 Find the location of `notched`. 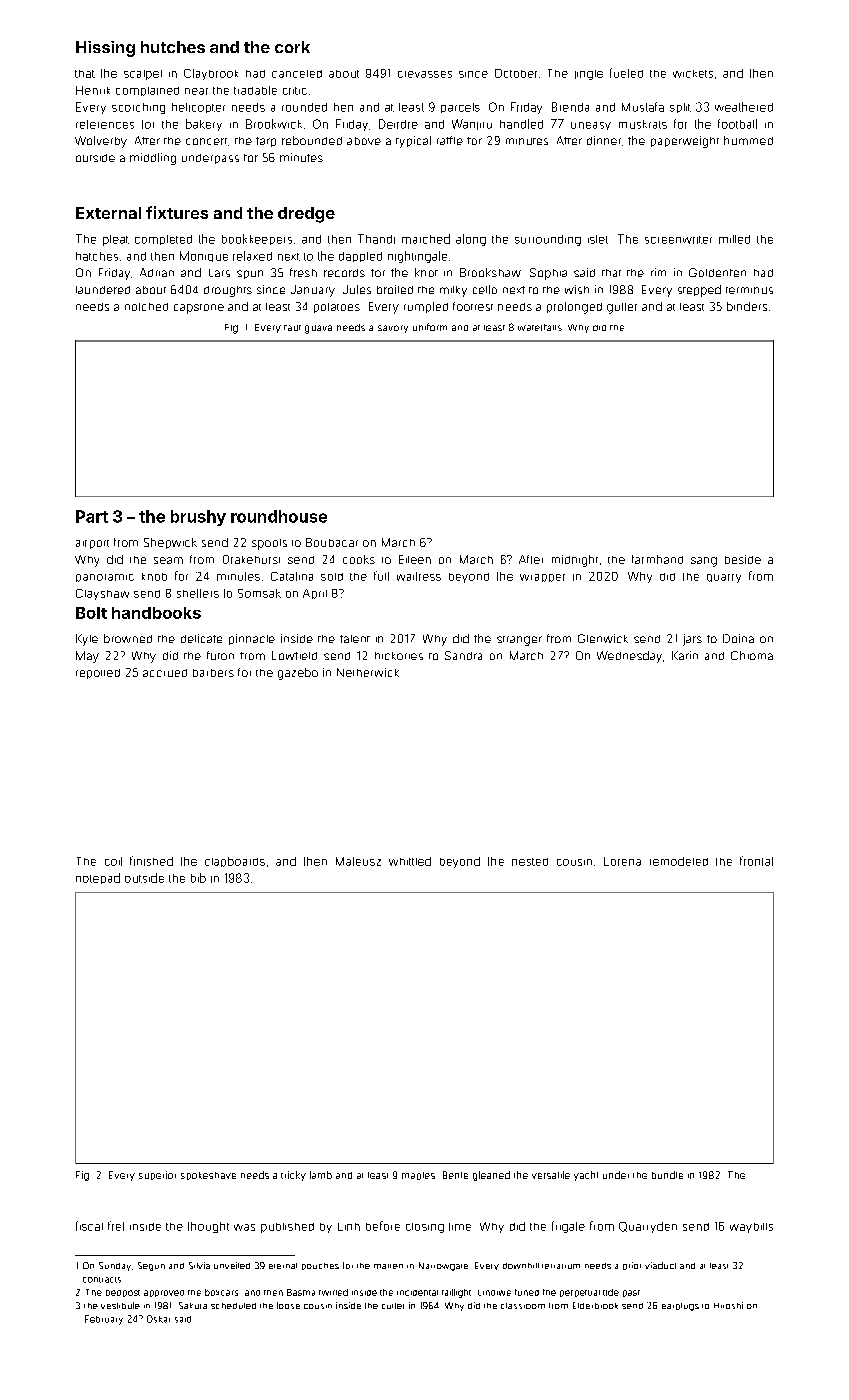

notched is located at coordinates (146, 307).
